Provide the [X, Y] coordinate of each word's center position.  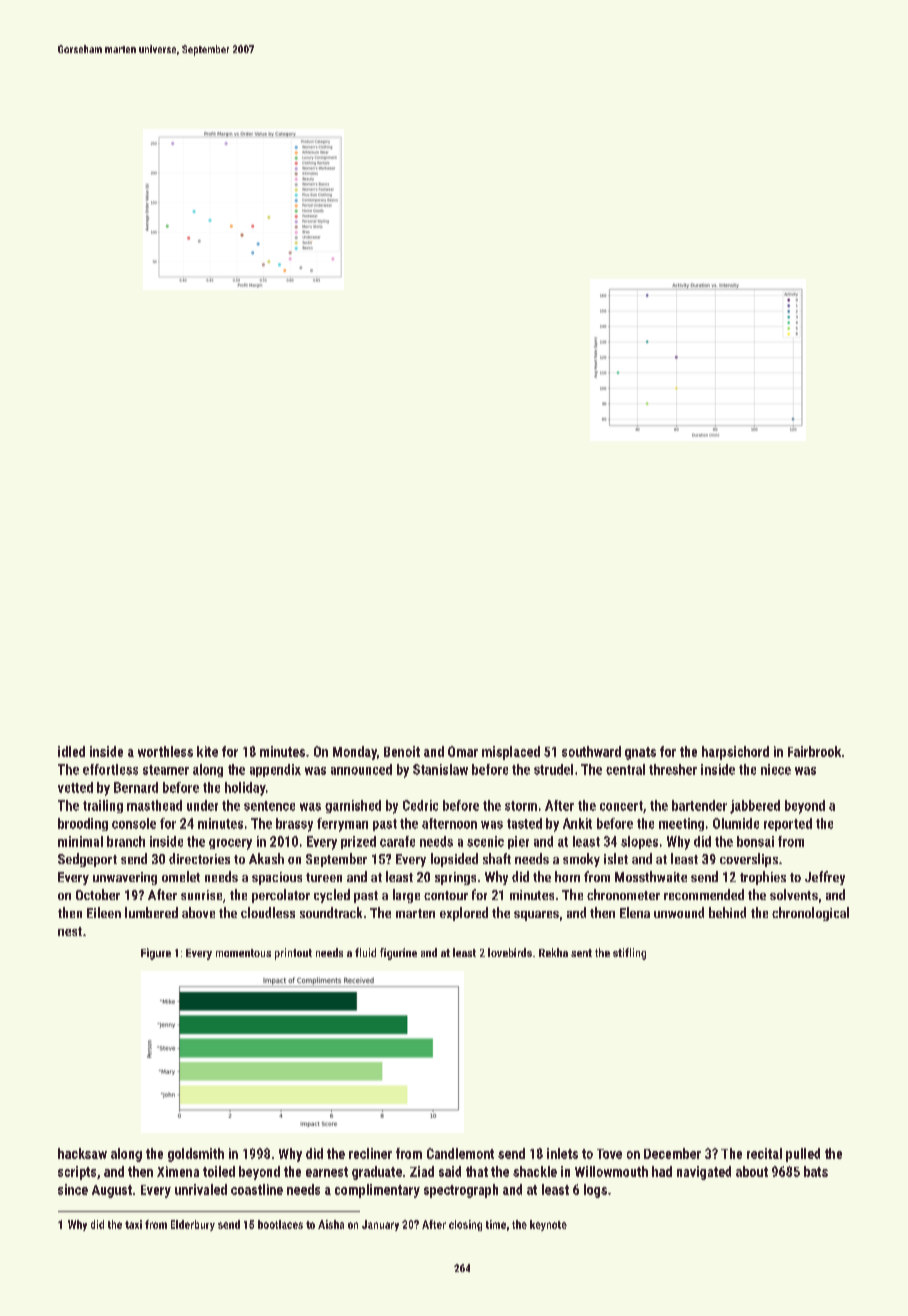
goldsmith [196, 1155]
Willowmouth [611, 1171]
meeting [681, 824]
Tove [609, 1154]
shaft [497, 858]
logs [595, 1191]
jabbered [755, 807]
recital [764, 1153]
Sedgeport [87, 860]
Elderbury [193, 1225]
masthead [154, 805]
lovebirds [510, 952]
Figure [156, 954]
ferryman [342, 825]
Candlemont [460, 1153]
